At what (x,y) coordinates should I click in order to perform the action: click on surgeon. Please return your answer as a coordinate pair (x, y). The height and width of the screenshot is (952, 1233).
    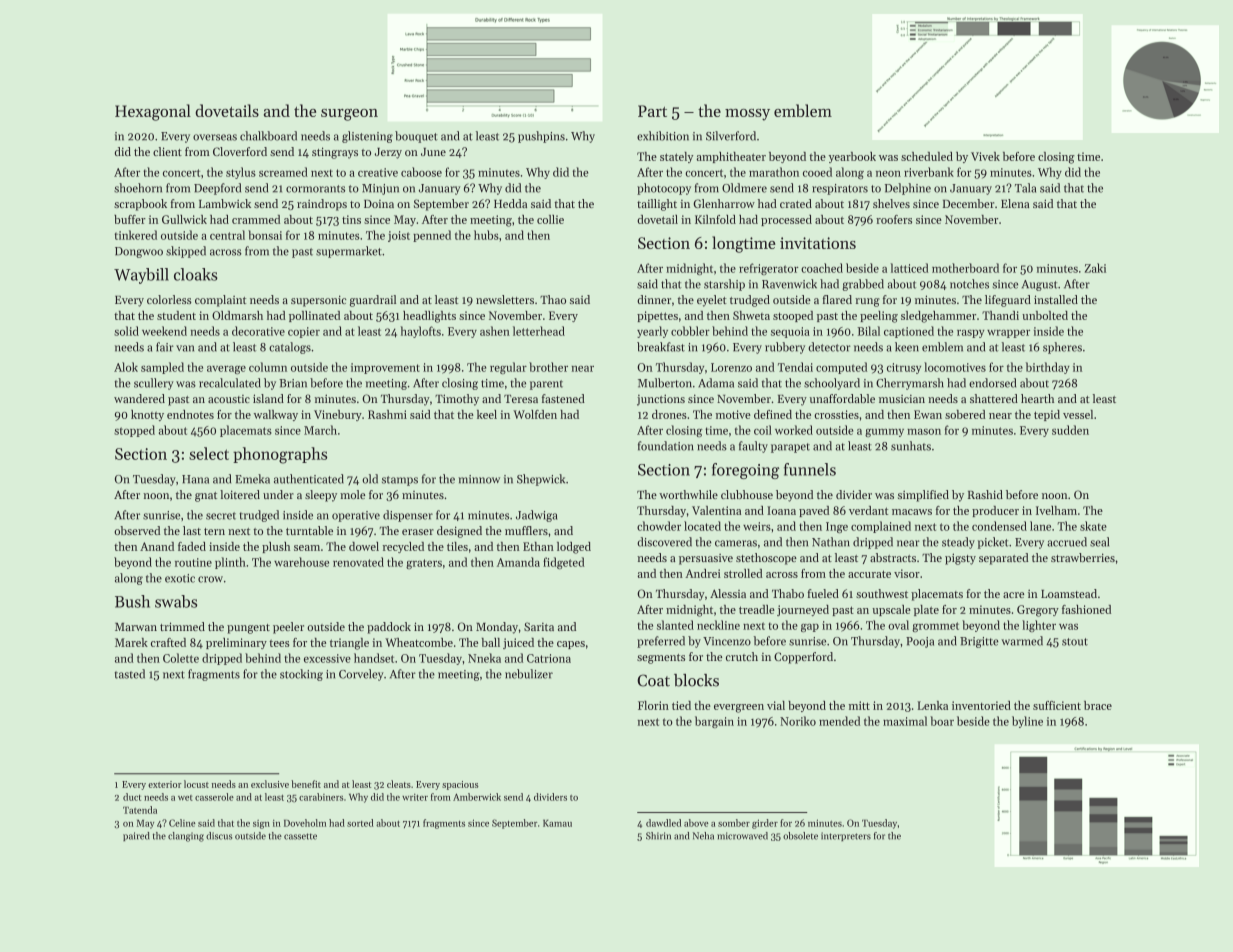
    Looking at the image, I should click on (349, 115).
